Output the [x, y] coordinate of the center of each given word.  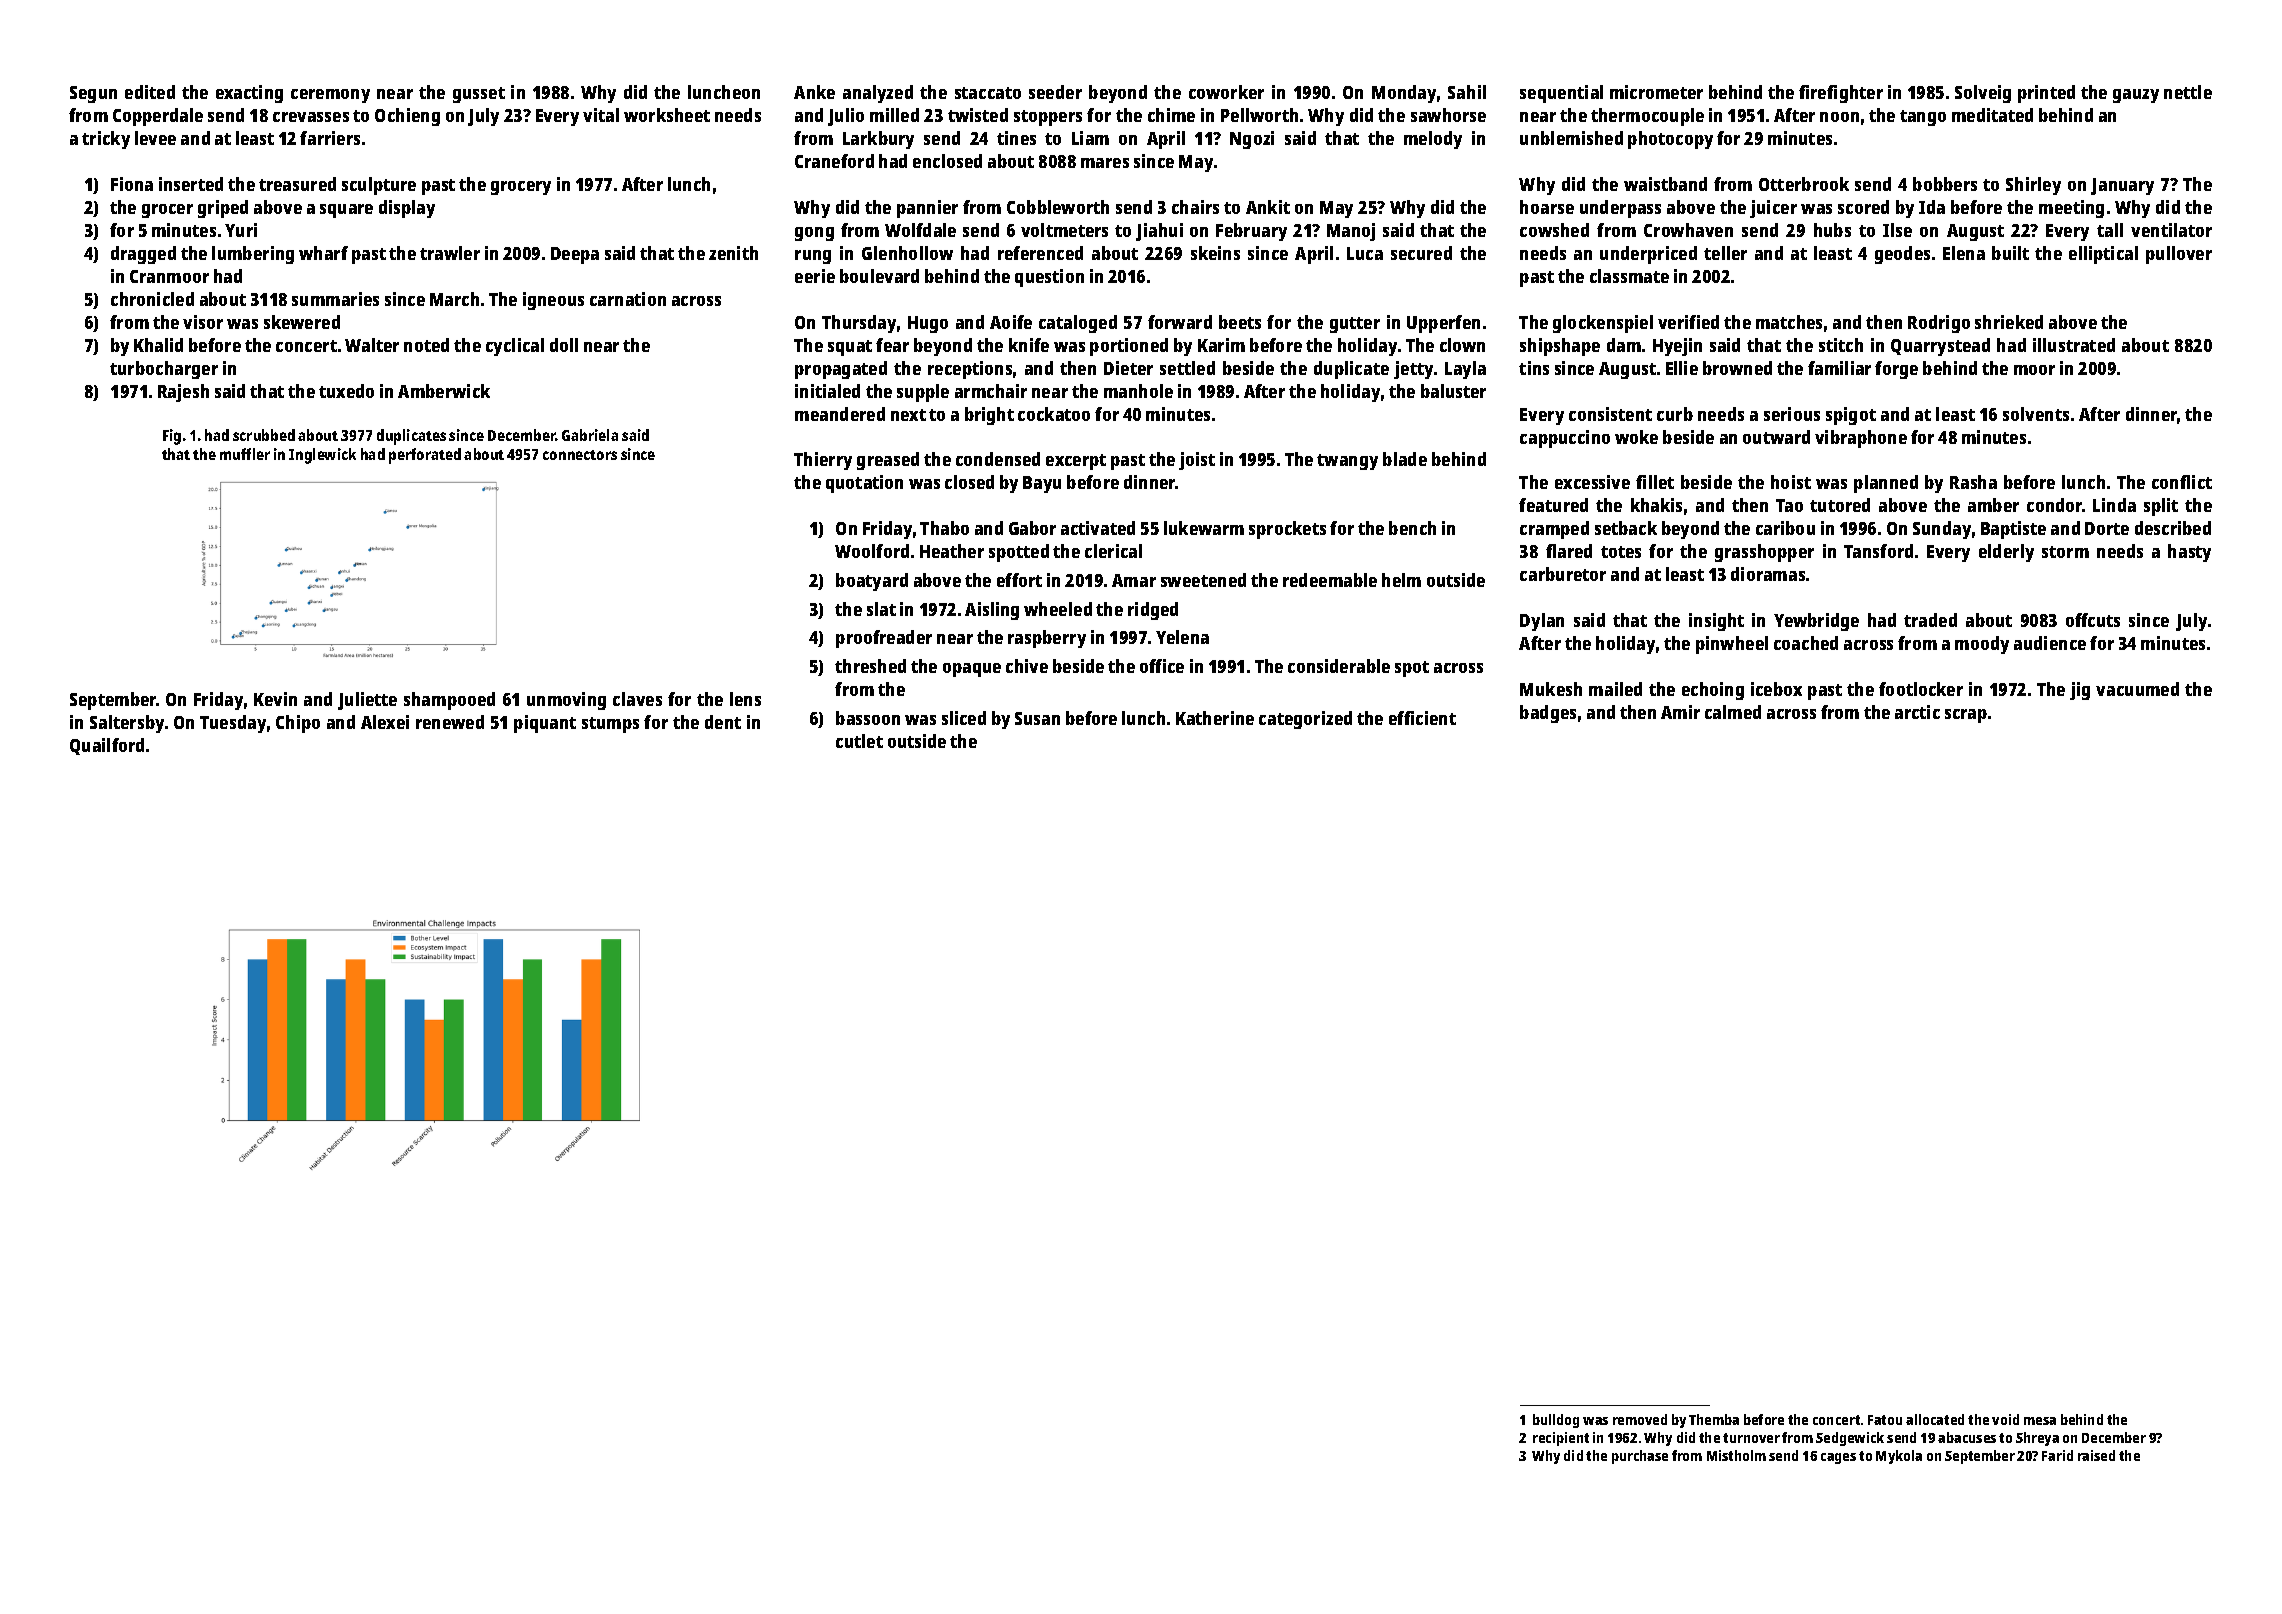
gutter [1355, 325]
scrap [1966, 716]
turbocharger [164, 370]
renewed [450, 722]
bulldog [1556, 1421]
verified [1688, 322]
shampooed [449, 701]
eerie [815, 276]
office [1162, 666]
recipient [1561, 1439]
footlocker [1921, 689]
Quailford [107, 746]
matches [1789, 322]
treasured [297, 184]
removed [1640, 1419]
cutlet [859, 741]
